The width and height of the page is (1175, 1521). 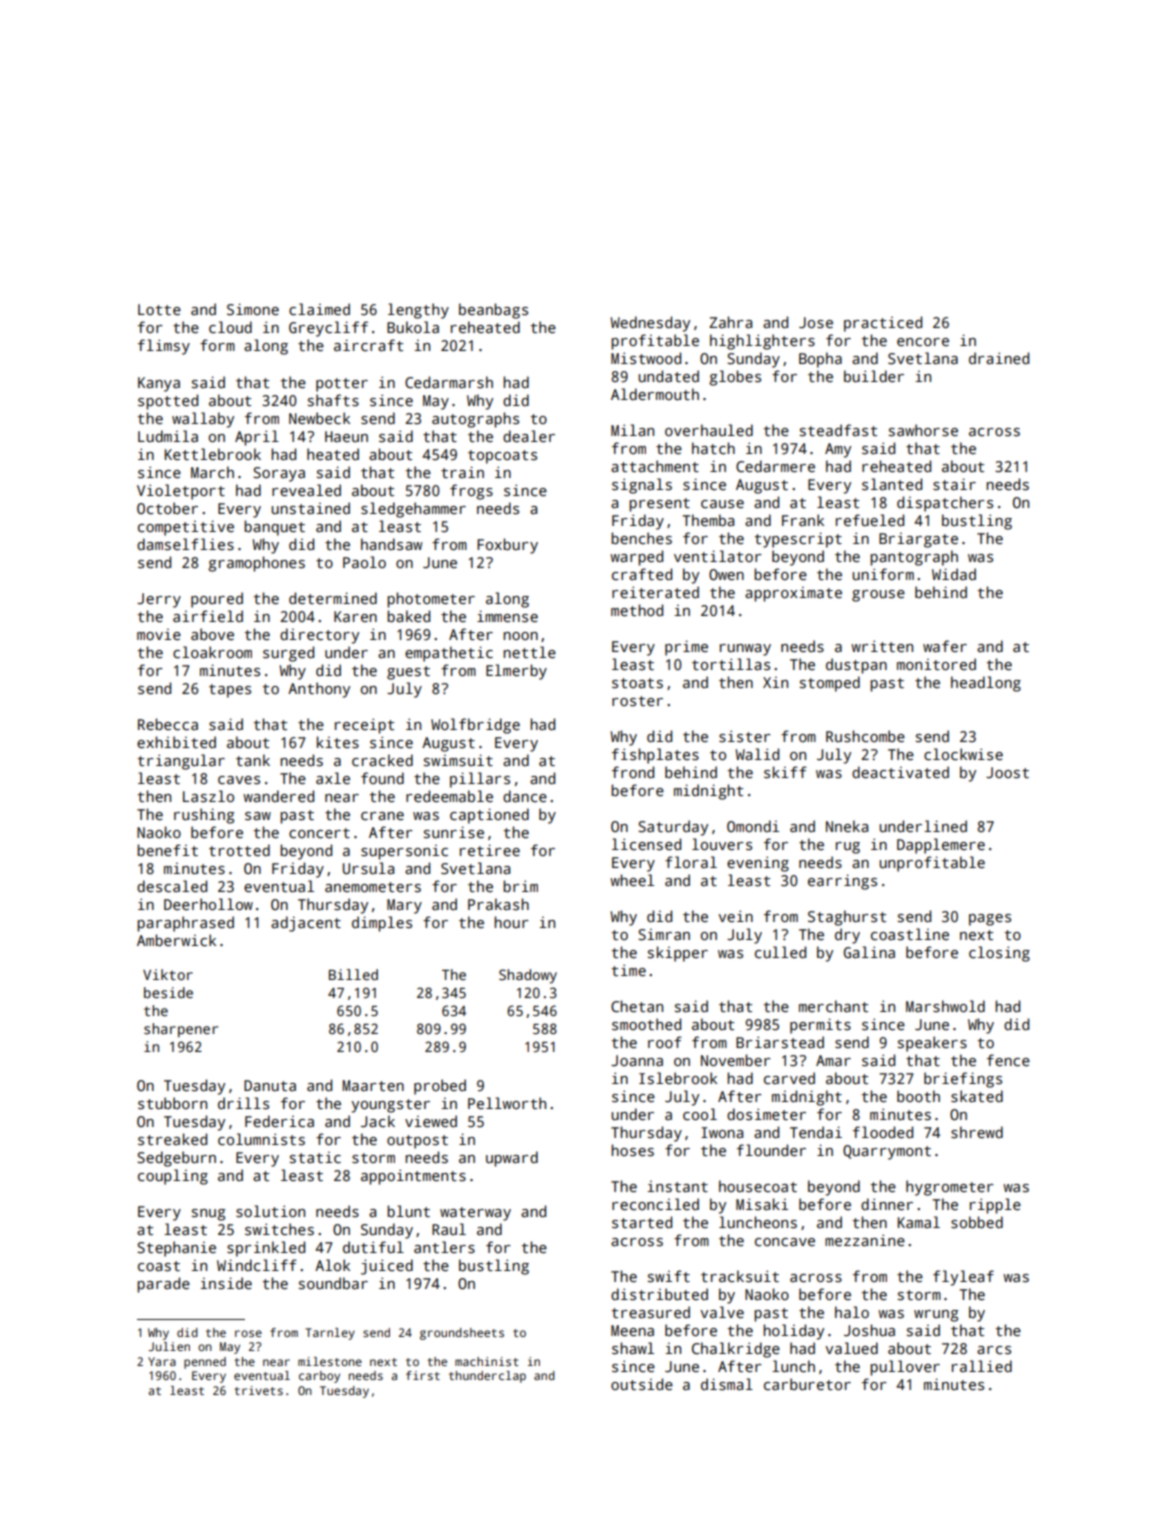 I want to click on claimed, so click(x=319, y=309).
